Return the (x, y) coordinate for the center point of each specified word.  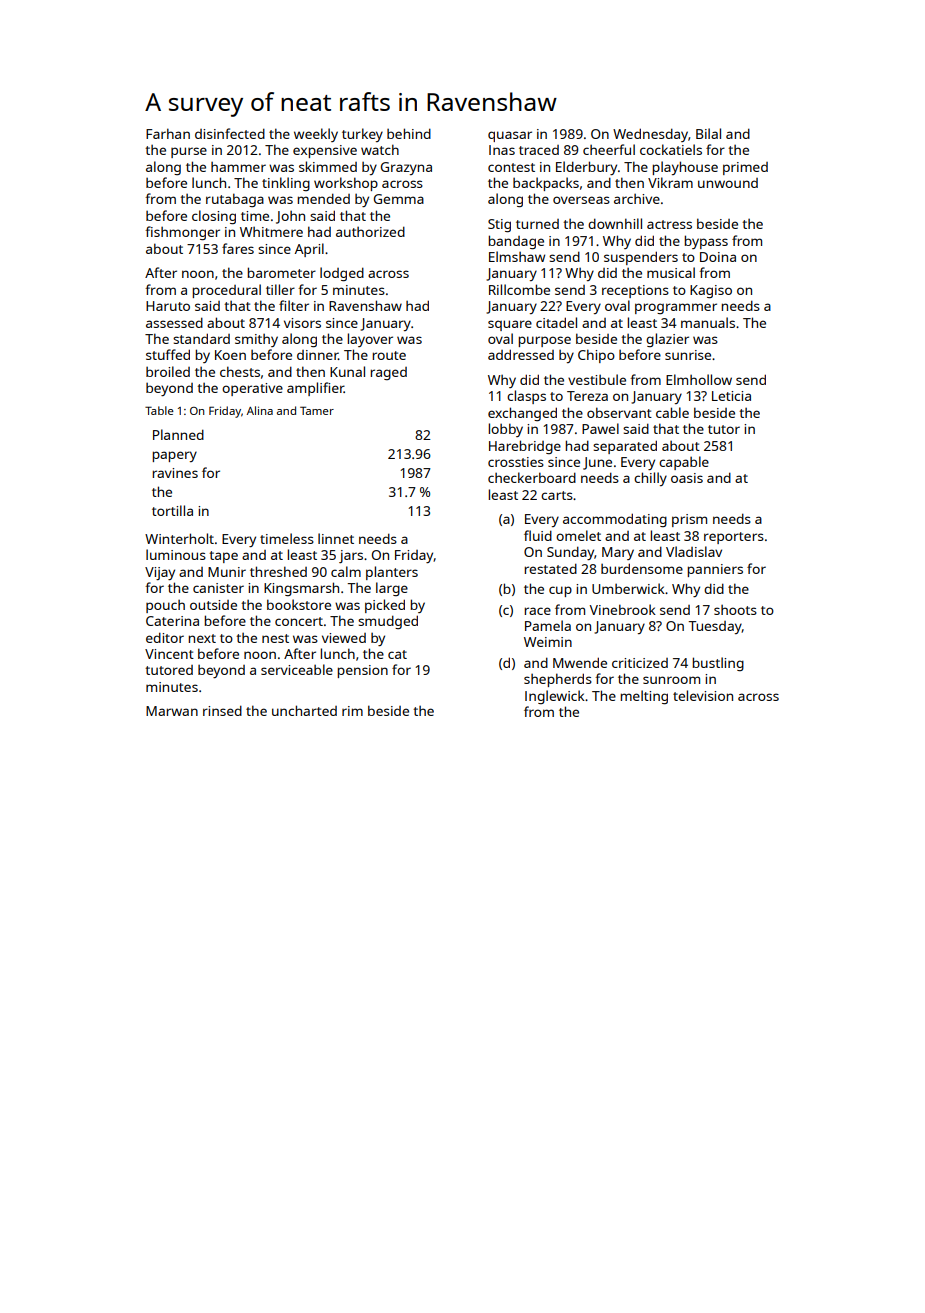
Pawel (600, 428)
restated (550, 568)
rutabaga (235, 200)
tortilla (172, 510)
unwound (728, 183)
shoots (735, 610)
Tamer (317, 410)
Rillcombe (519, 289)
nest (275, 638)
